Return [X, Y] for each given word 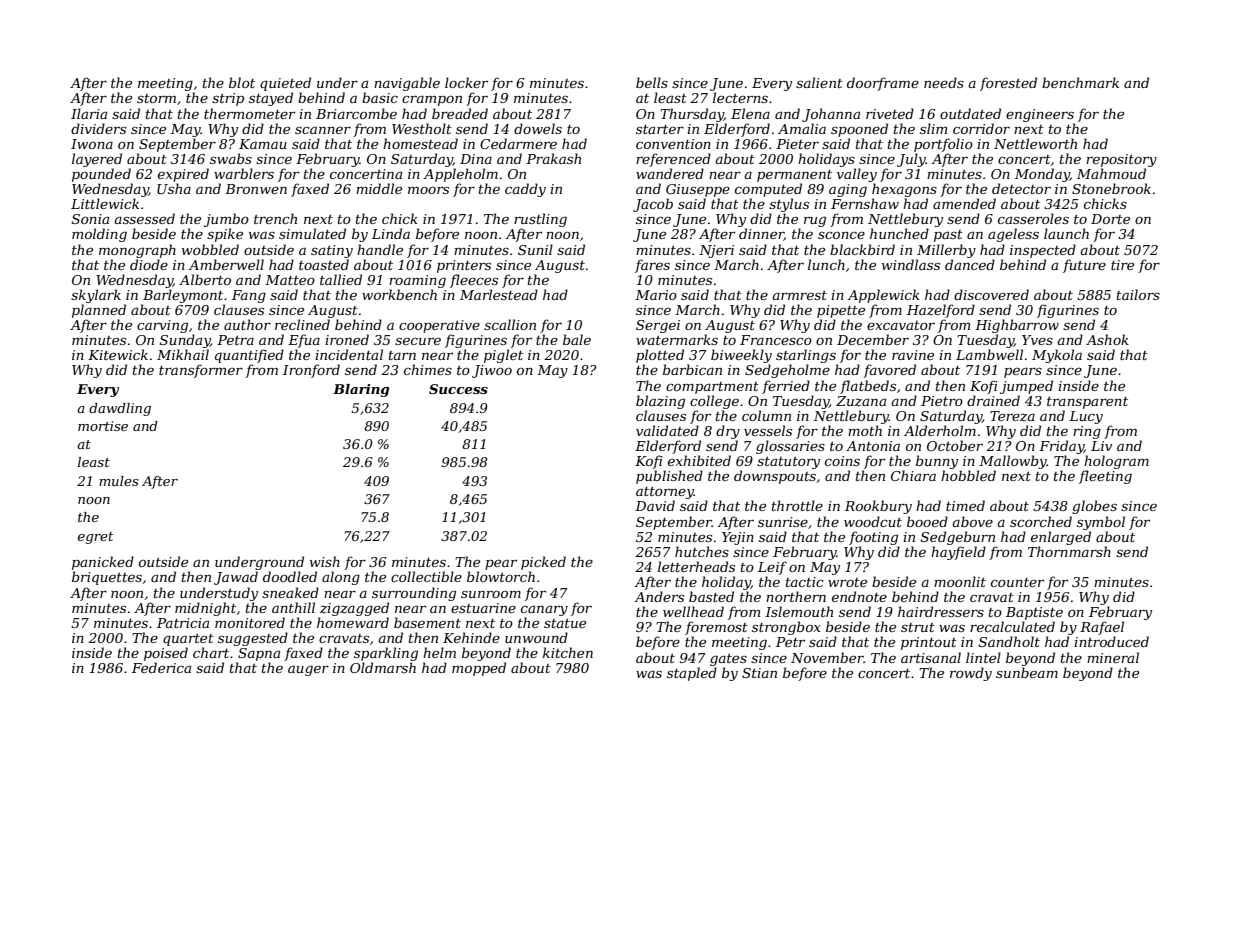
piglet [503, 356]
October [955, 445]
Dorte [1110, 219]
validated [667, 430]
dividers [98, 128]
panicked [103, 563]
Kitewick [118, 354]
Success [458, 389]
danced [970, 264]
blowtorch [501, 576]
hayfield [958, 553]
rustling [540, 220]
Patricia [183, 623]
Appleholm [460, 175]
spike [225, 235]
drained [993, 400]
